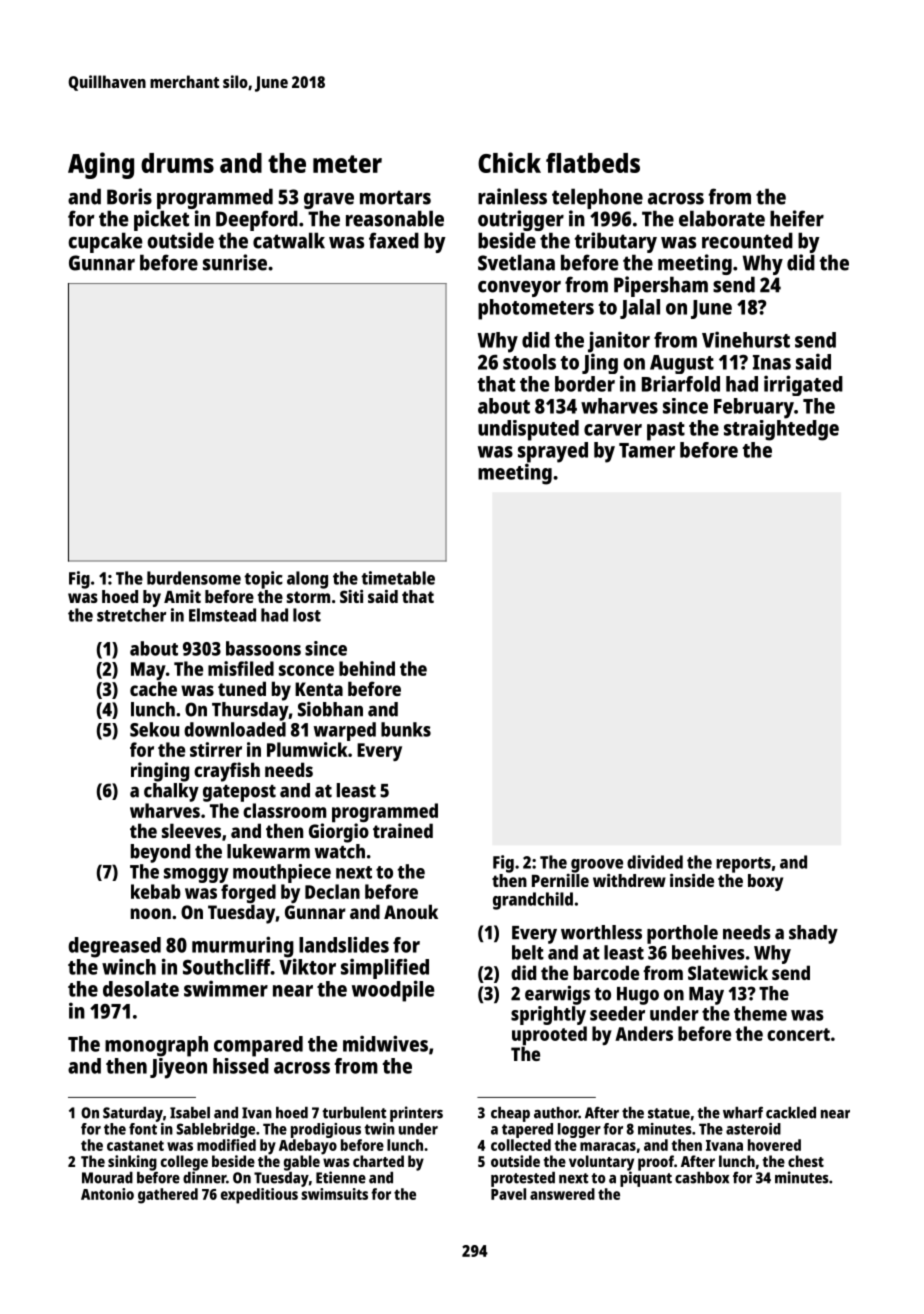  I want to click on bassoons, so click(263, 648).
